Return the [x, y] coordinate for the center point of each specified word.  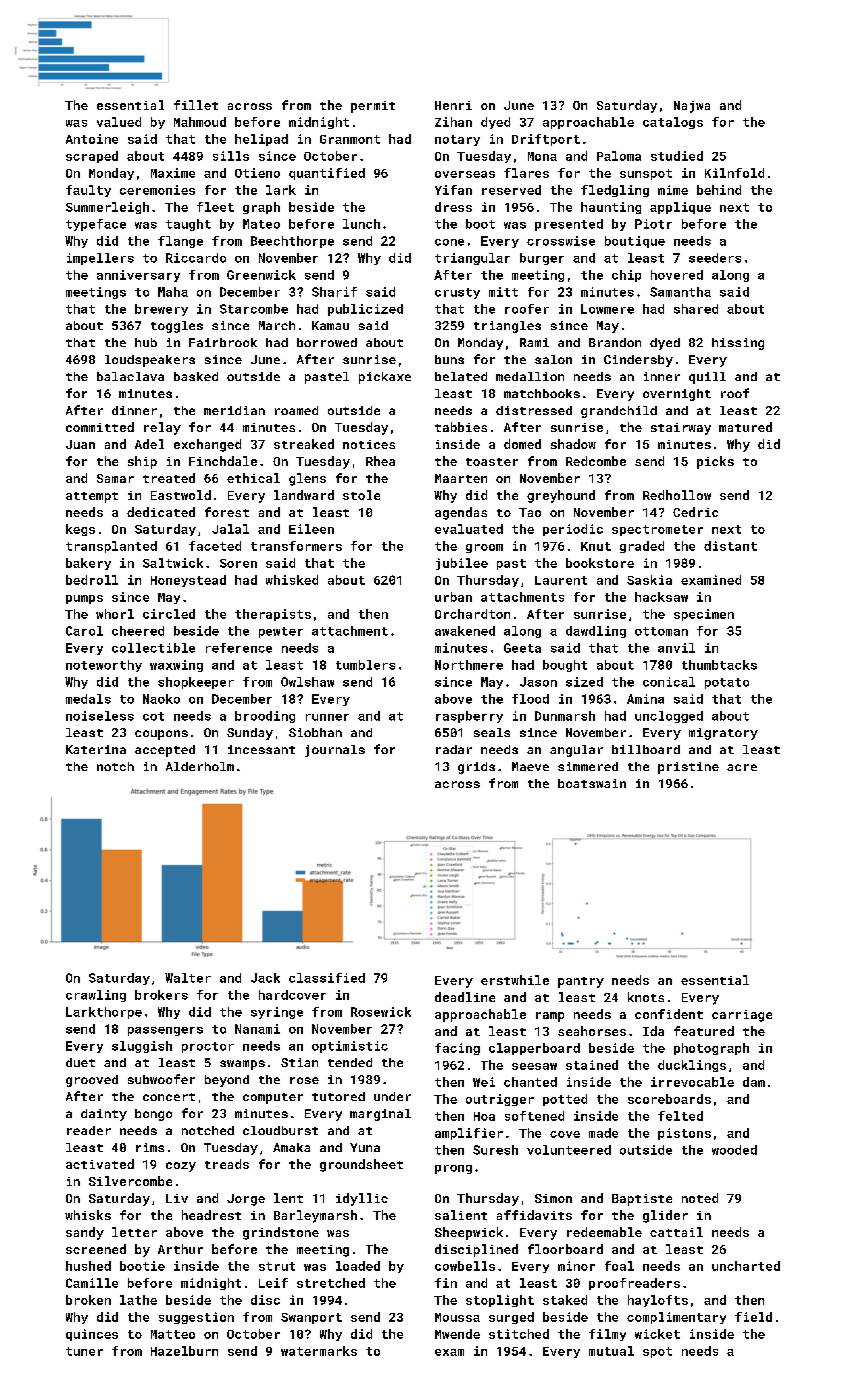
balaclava [130, 376]
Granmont [350, 139]
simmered [588, 766]
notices [369, 444]
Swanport [311, 1318]
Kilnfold [734, 173]
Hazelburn [184, 1351]
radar [454, 749]
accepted [165, 751]
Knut [596, 546]
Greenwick [261, 275]
